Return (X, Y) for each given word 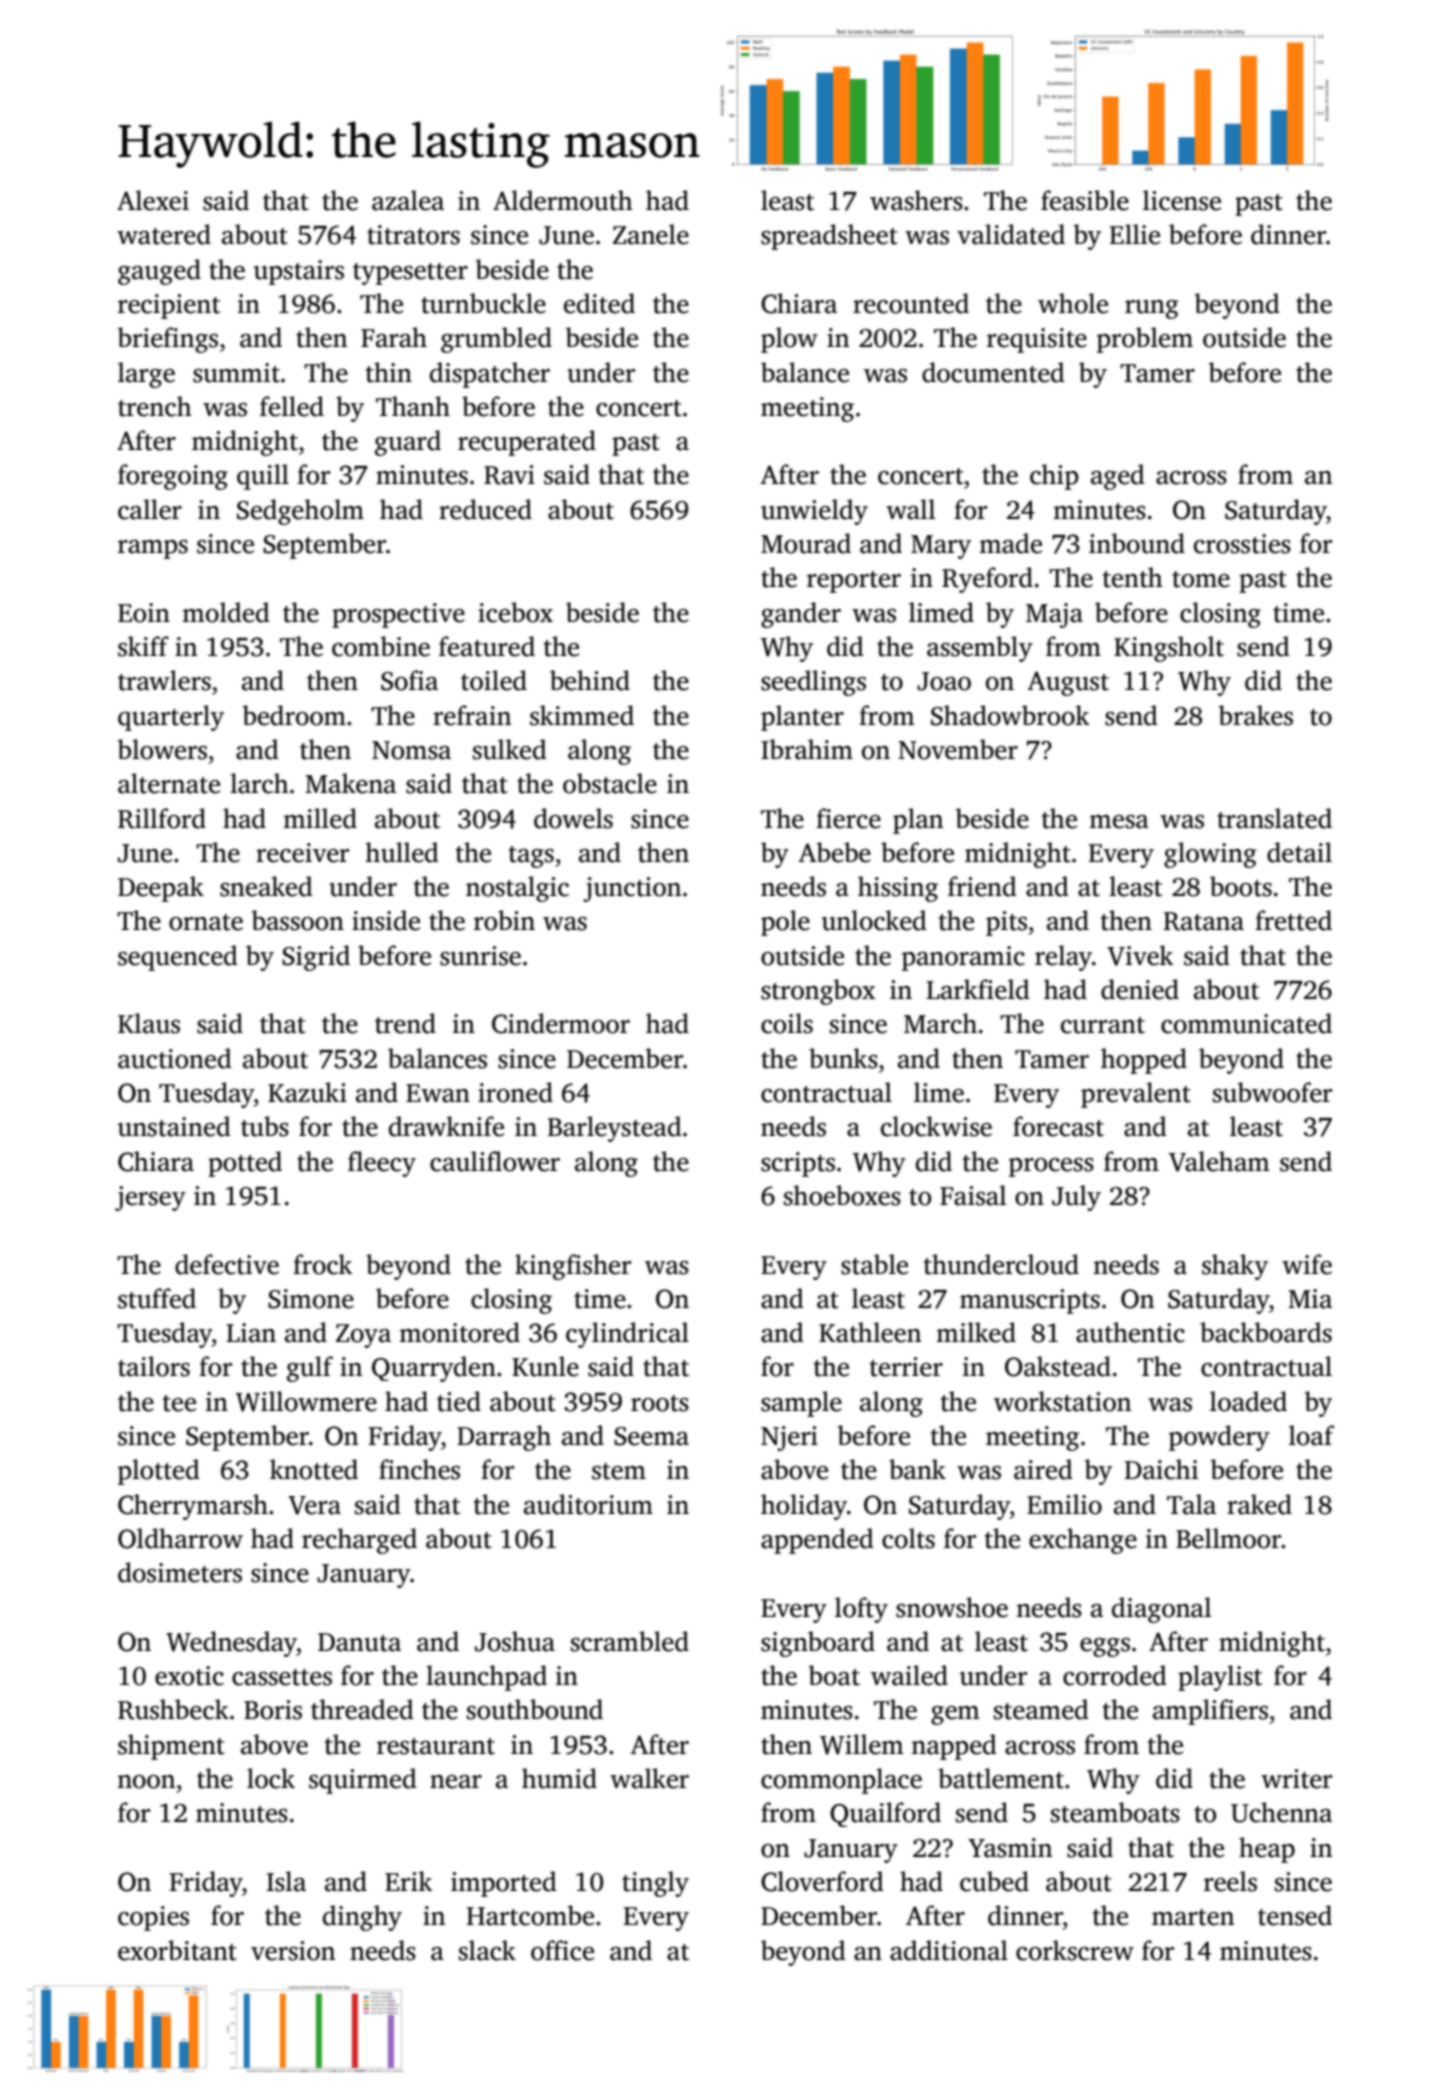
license (1182, 200)
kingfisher (573, 1267)
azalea (408, 200)
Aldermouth (563, 200)
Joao (944, 681)
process (1051, 1167)
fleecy (382, 1164)
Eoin (144, 613)
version (293, 1951)
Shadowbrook (1010, 715)
